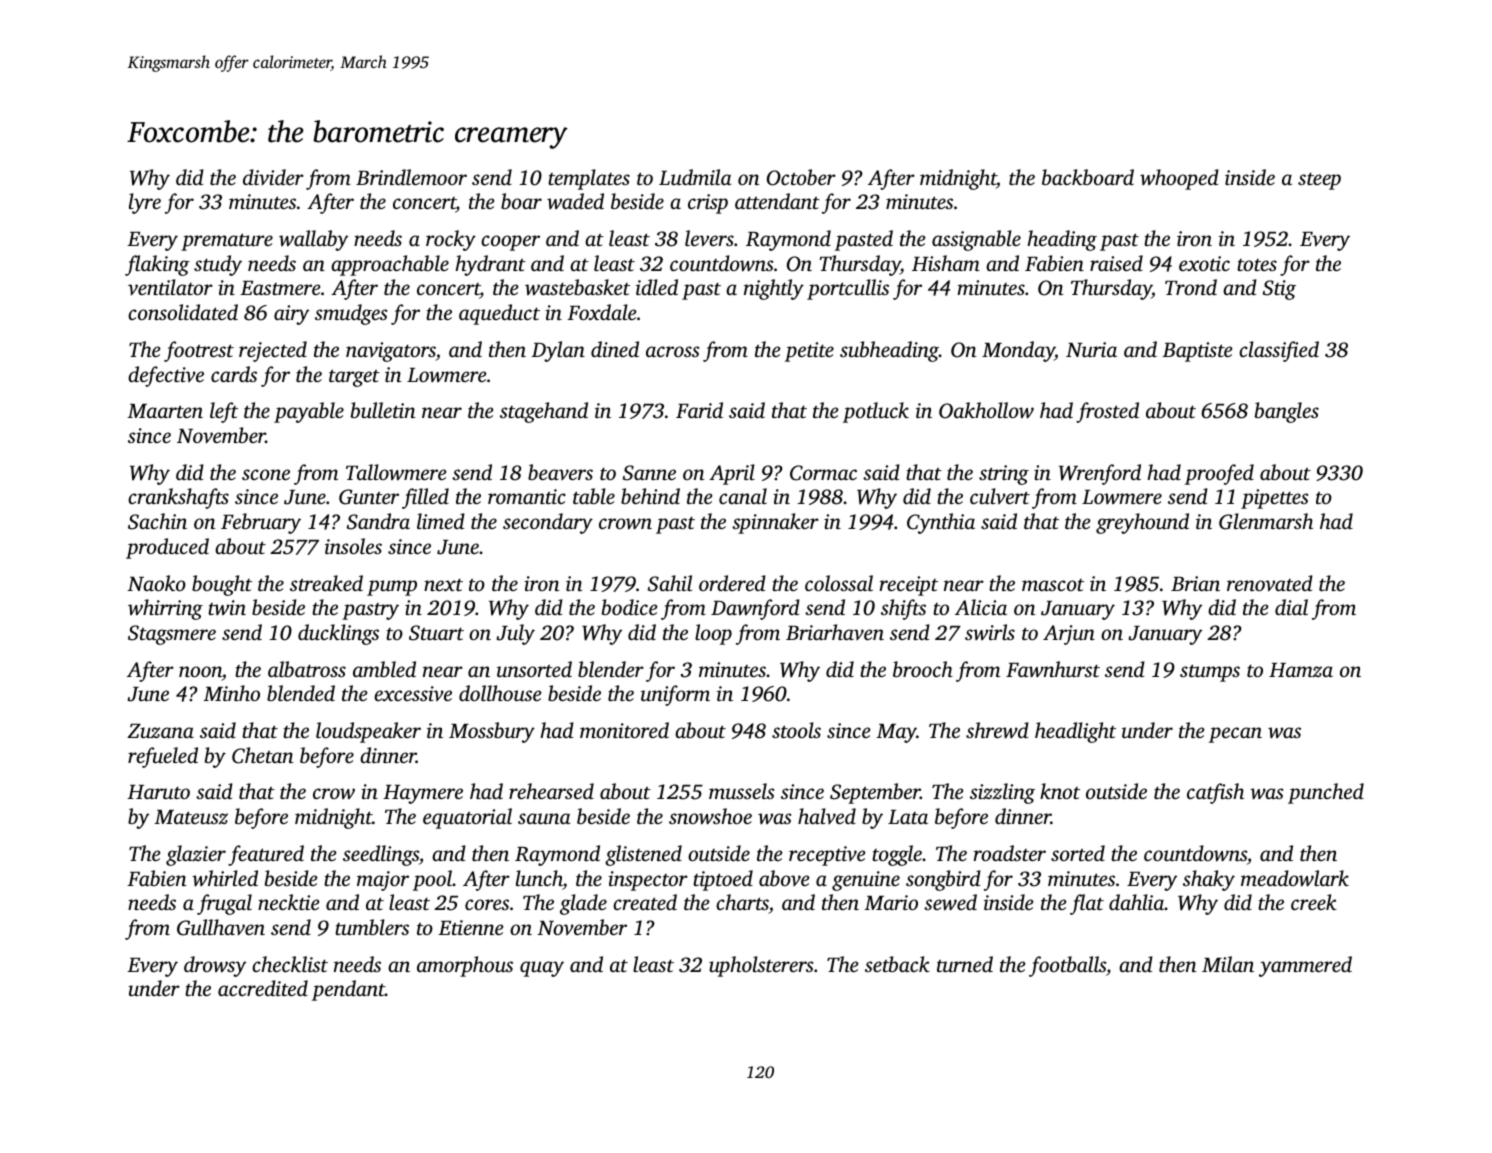 The height and width of the screenshot is (1153, 1492). Describe the element at coordinates (1116, 263) in the screenshot. I see `raised` at that location.
